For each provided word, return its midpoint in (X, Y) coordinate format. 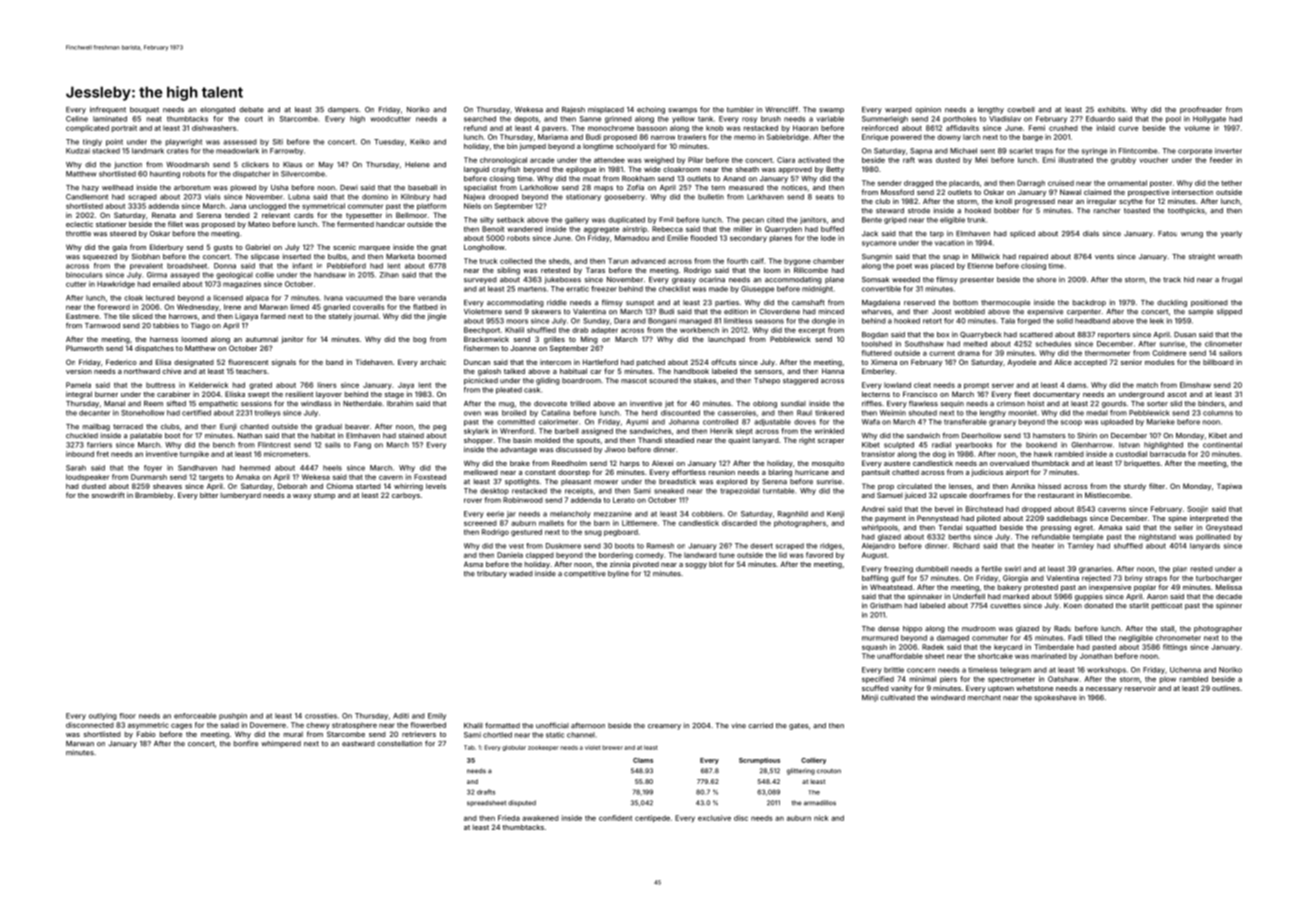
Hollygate (1209, 119)
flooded (704, 238)
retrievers (419, 734)
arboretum (192, 188)
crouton (829, 771)
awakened (540, 818)
